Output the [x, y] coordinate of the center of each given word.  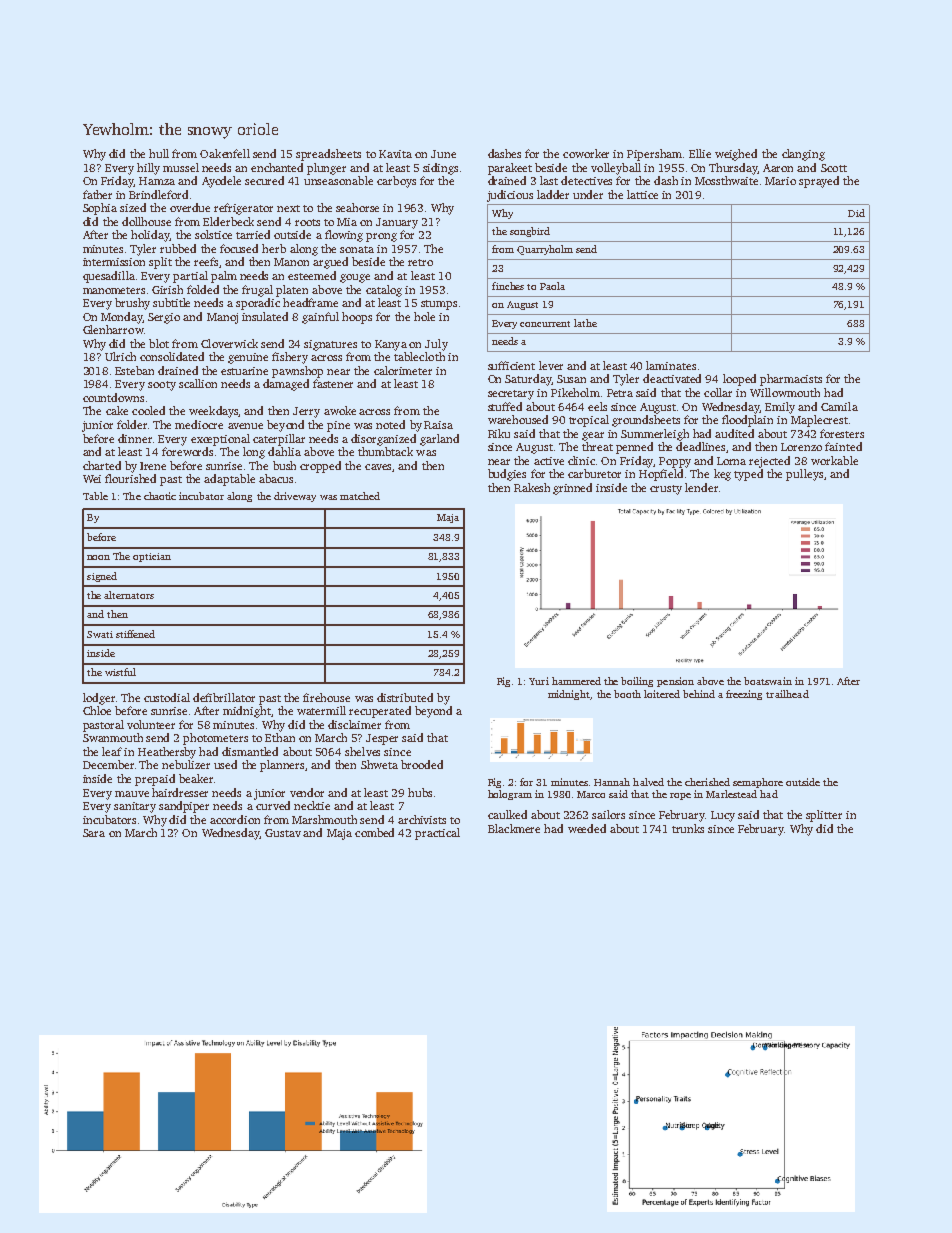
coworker [586, 153]
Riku [499, 433]
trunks [688, 828]
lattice [642, 194]
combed [374, 832]
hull [159, 153]
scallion [198, 383]
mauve [132, 794]
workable [834, 460]
